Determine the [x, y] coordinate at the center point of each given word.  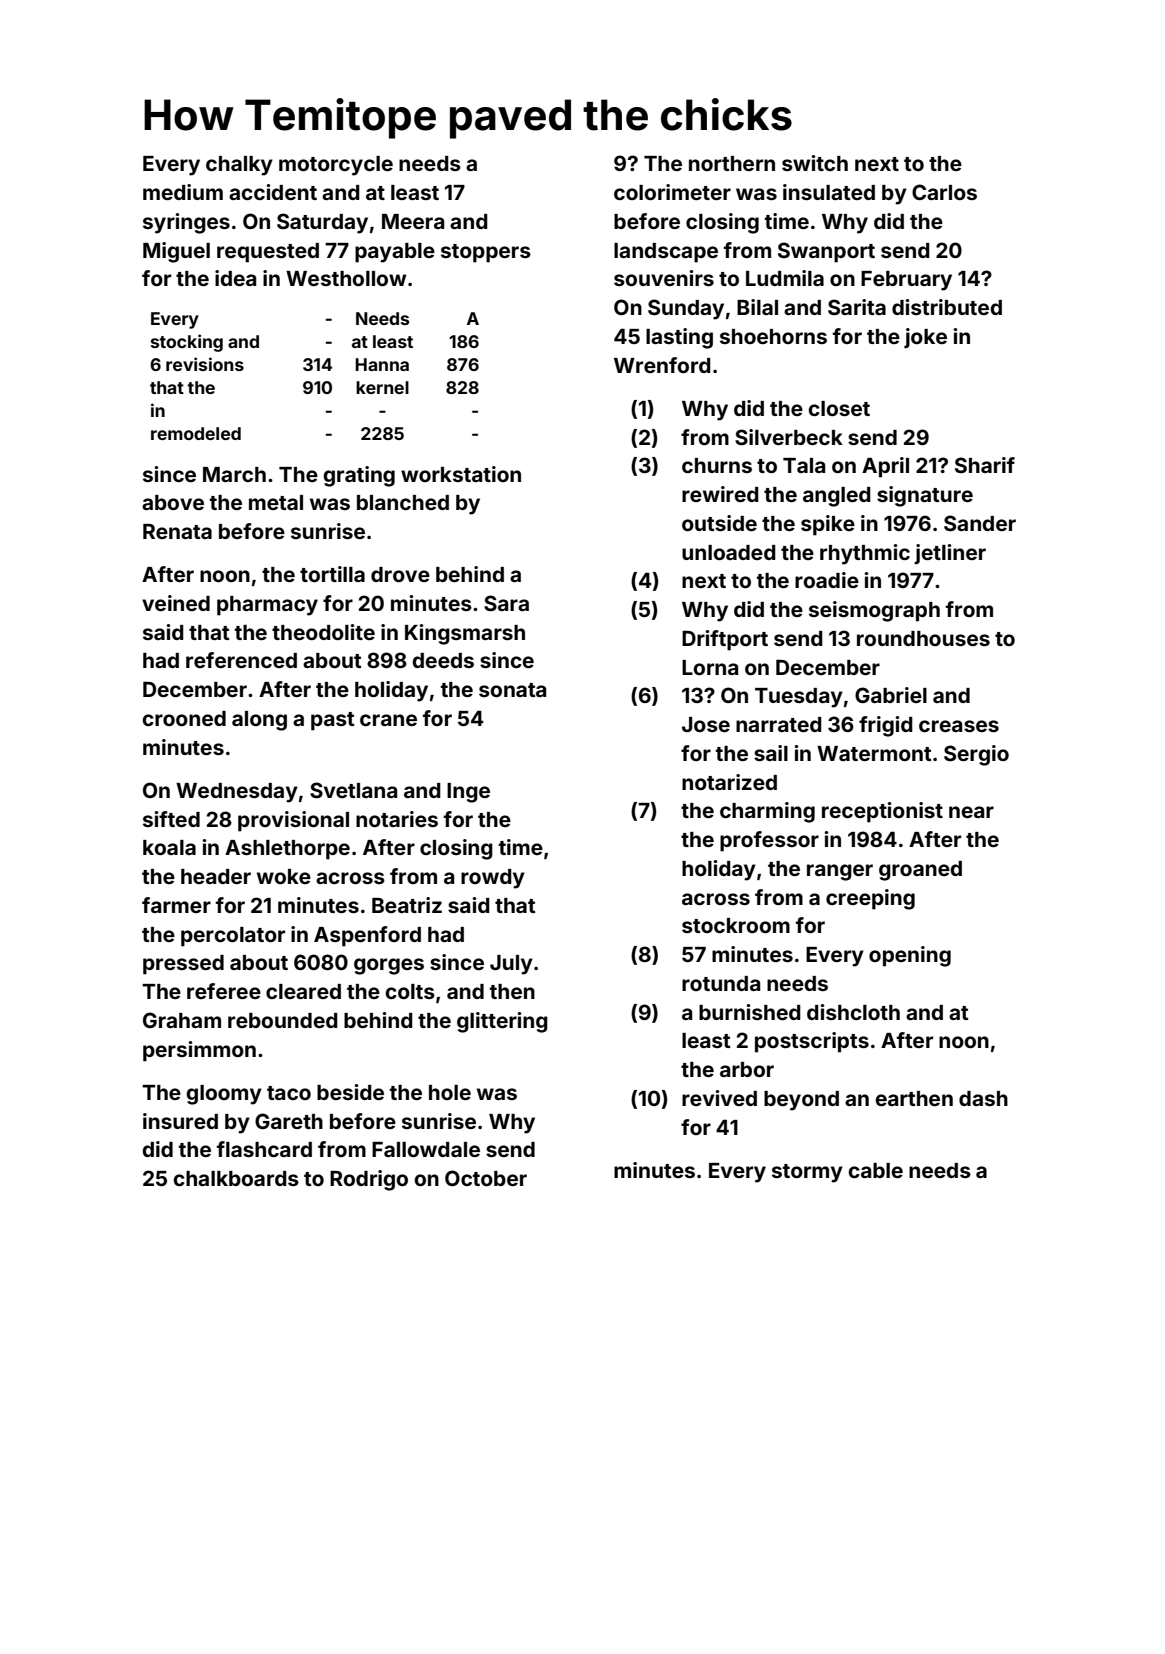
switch [815, 163]
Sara [506, 603]
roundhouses [923, 638]
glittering [502, 1022]
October [486, 1178]
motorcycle [336, 166]
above [173, 502]
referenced [241, 660]
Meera [413, 221]
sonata [512, 690]
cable [875, 1170]
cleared [303, 991]
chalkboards [236, 1178]
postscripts [812, 1042]
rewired [720, 494]
